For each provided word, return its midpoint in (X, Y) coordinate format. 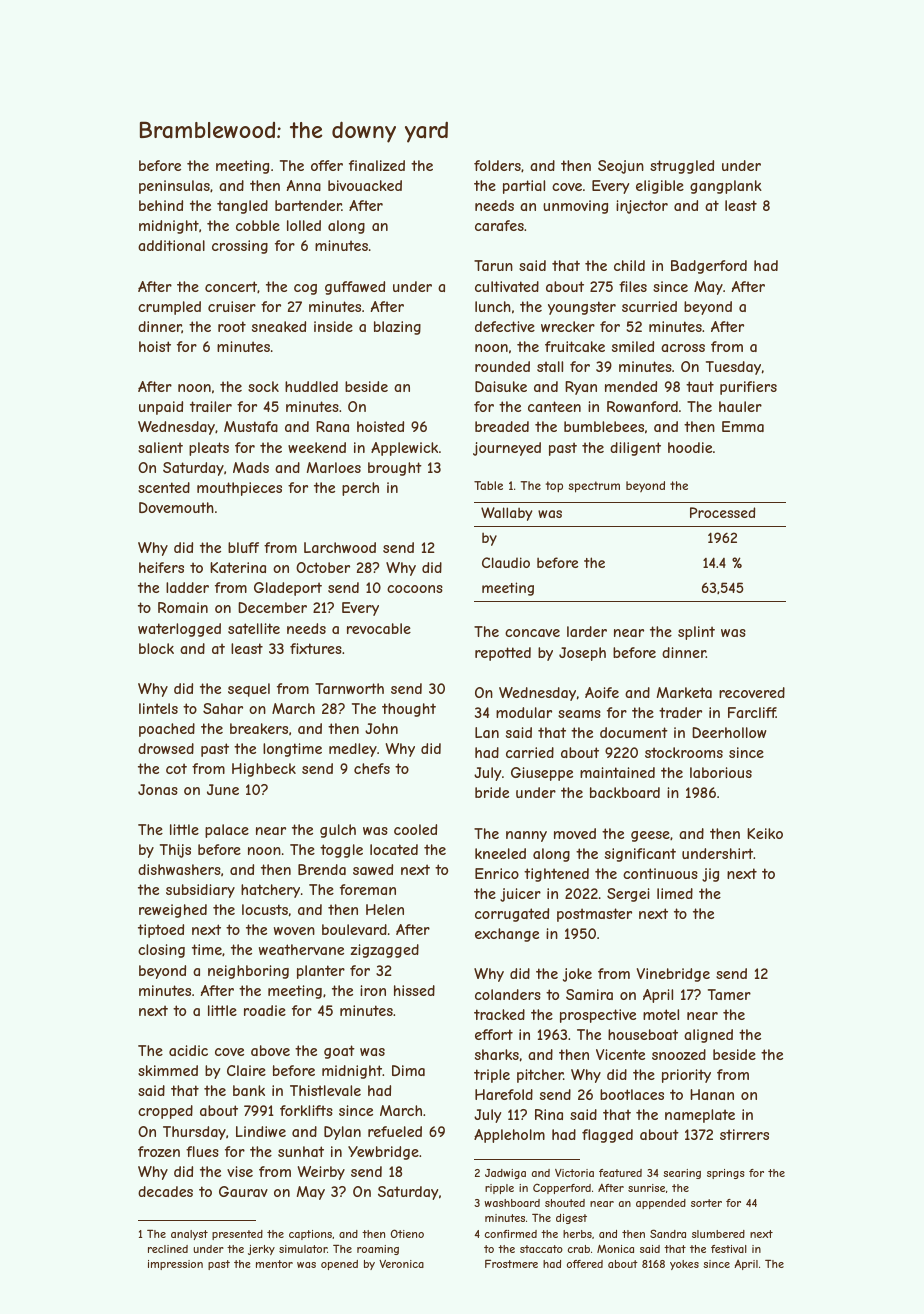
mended (631, 386)
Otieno (407, 1233)
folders (497, 165)
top (554, 487)
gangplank (726, 187)
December (272, 607)
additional (171, 245)
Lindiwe (261, 1131)
